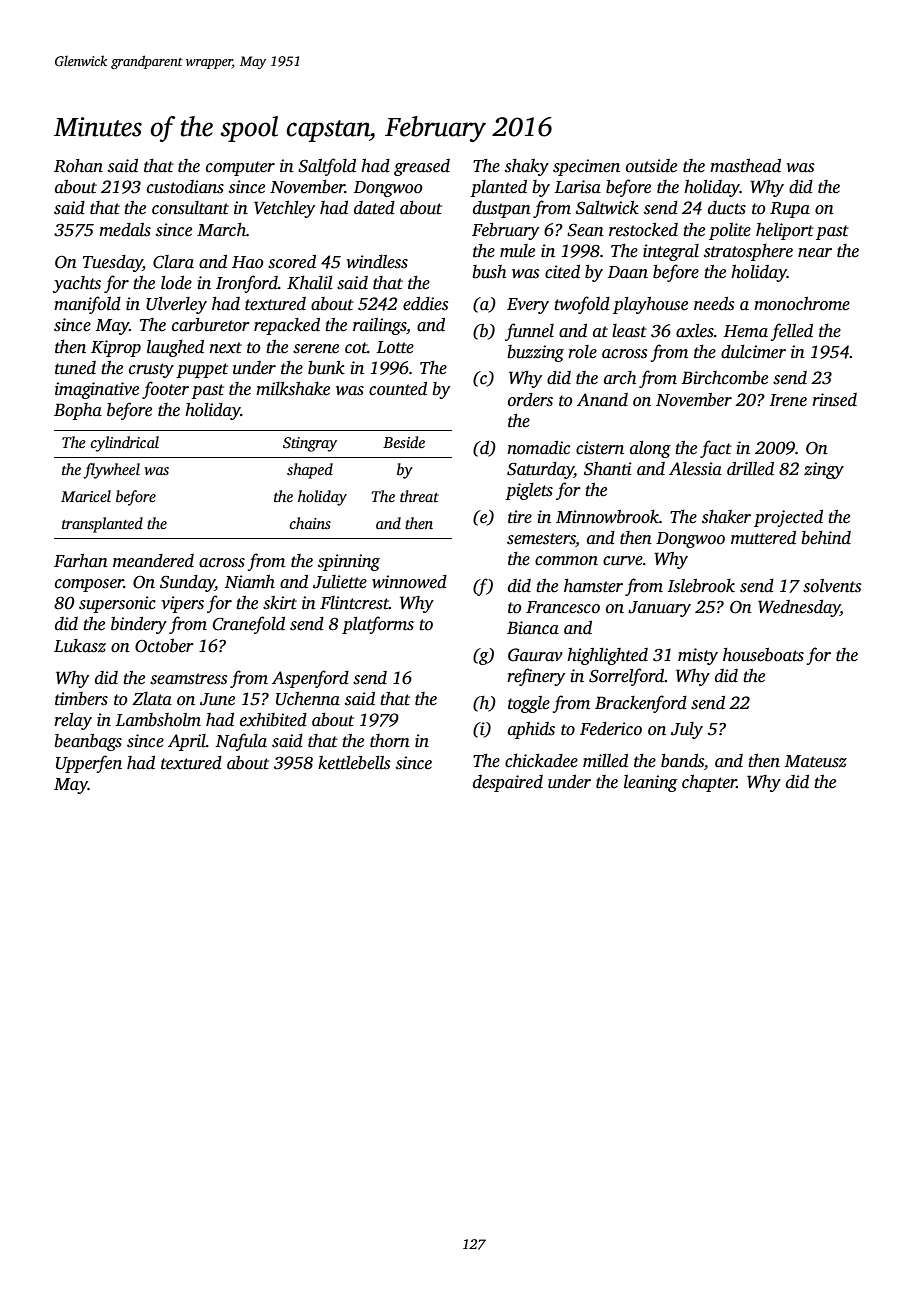 The image size is (924, 1308). I want to click on Wednesday, so click(799, 608).
